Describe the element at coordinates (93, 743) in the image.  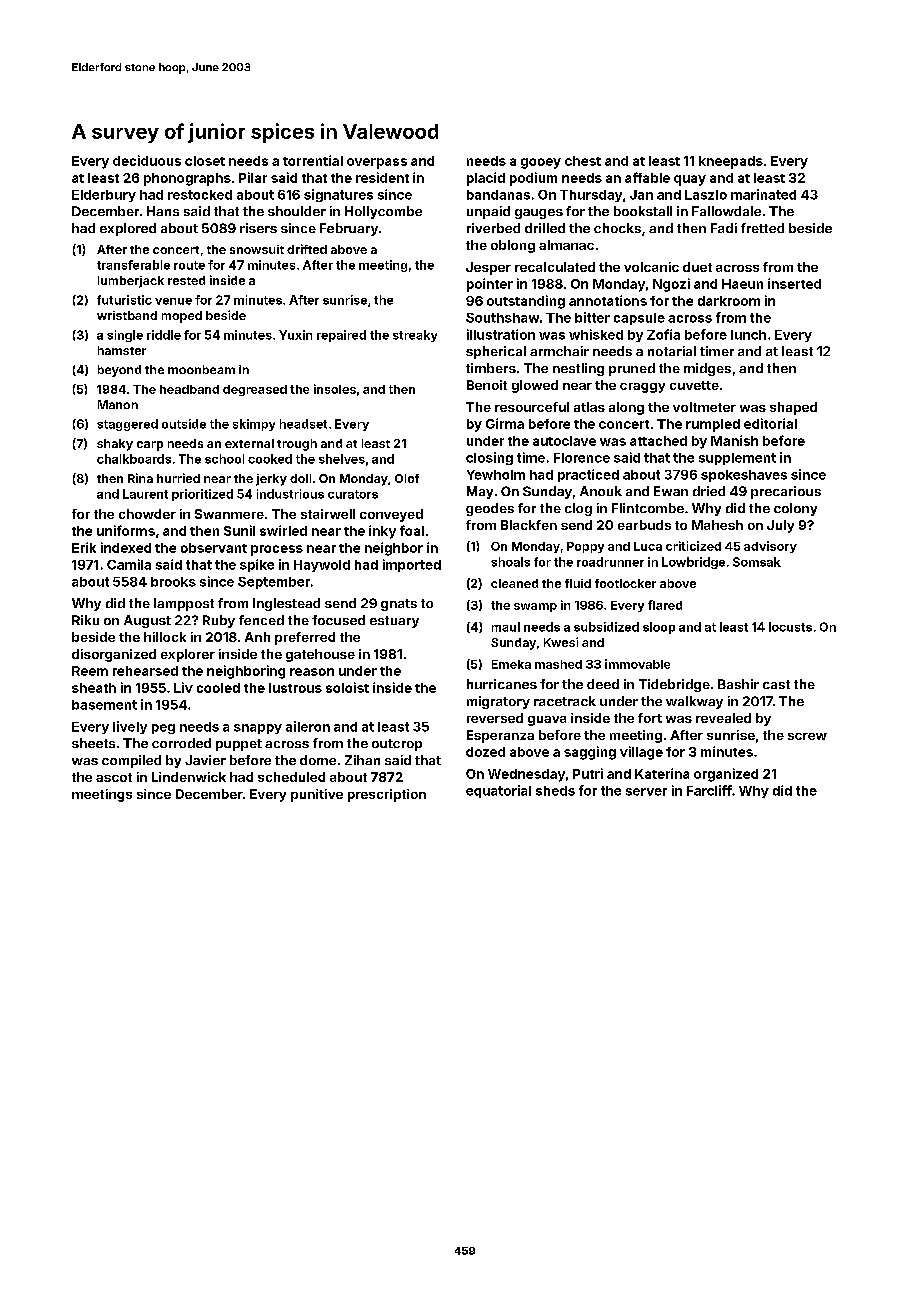
I see `sheets` at that location.
